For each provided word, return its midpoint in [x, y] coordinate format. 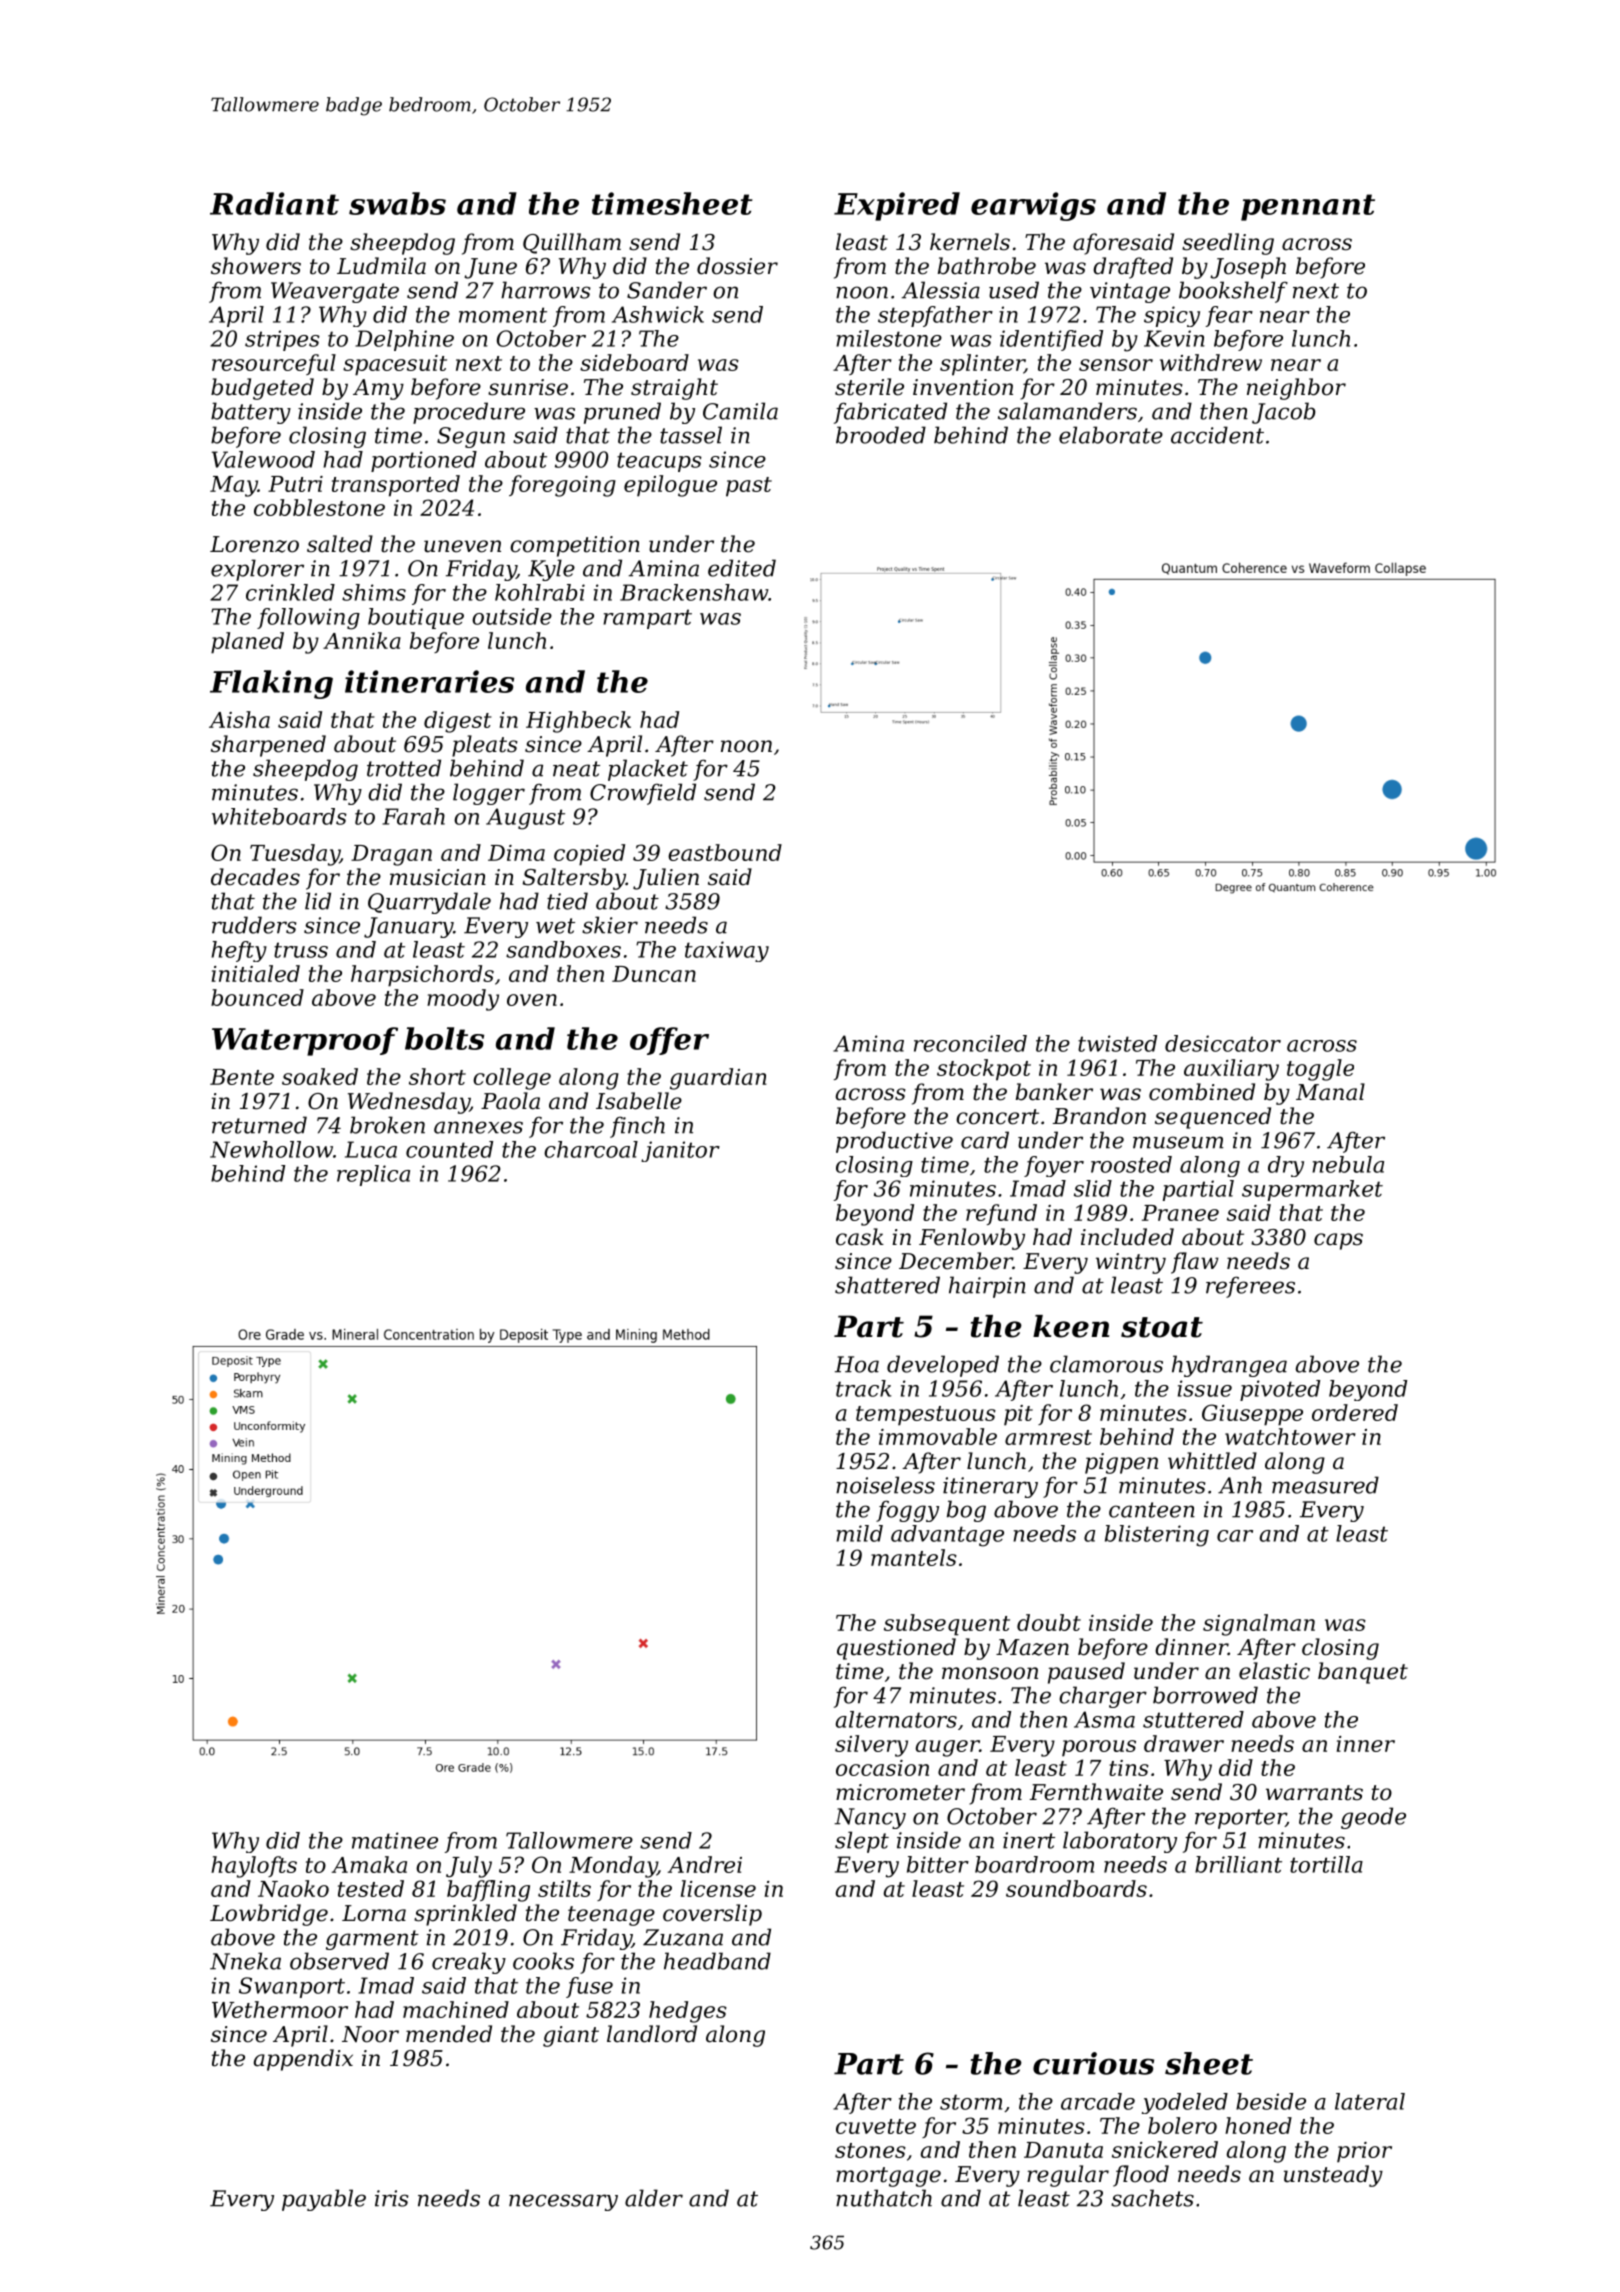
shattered [887, 1285]
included [1127, 1237]
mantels [914, 1557]
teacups [659, 462]
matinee [395, 1840]
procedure [469, 413]
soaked [320, 1076]
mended [449, 2034]
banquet [1363, 1673]
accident [1217, 435]
